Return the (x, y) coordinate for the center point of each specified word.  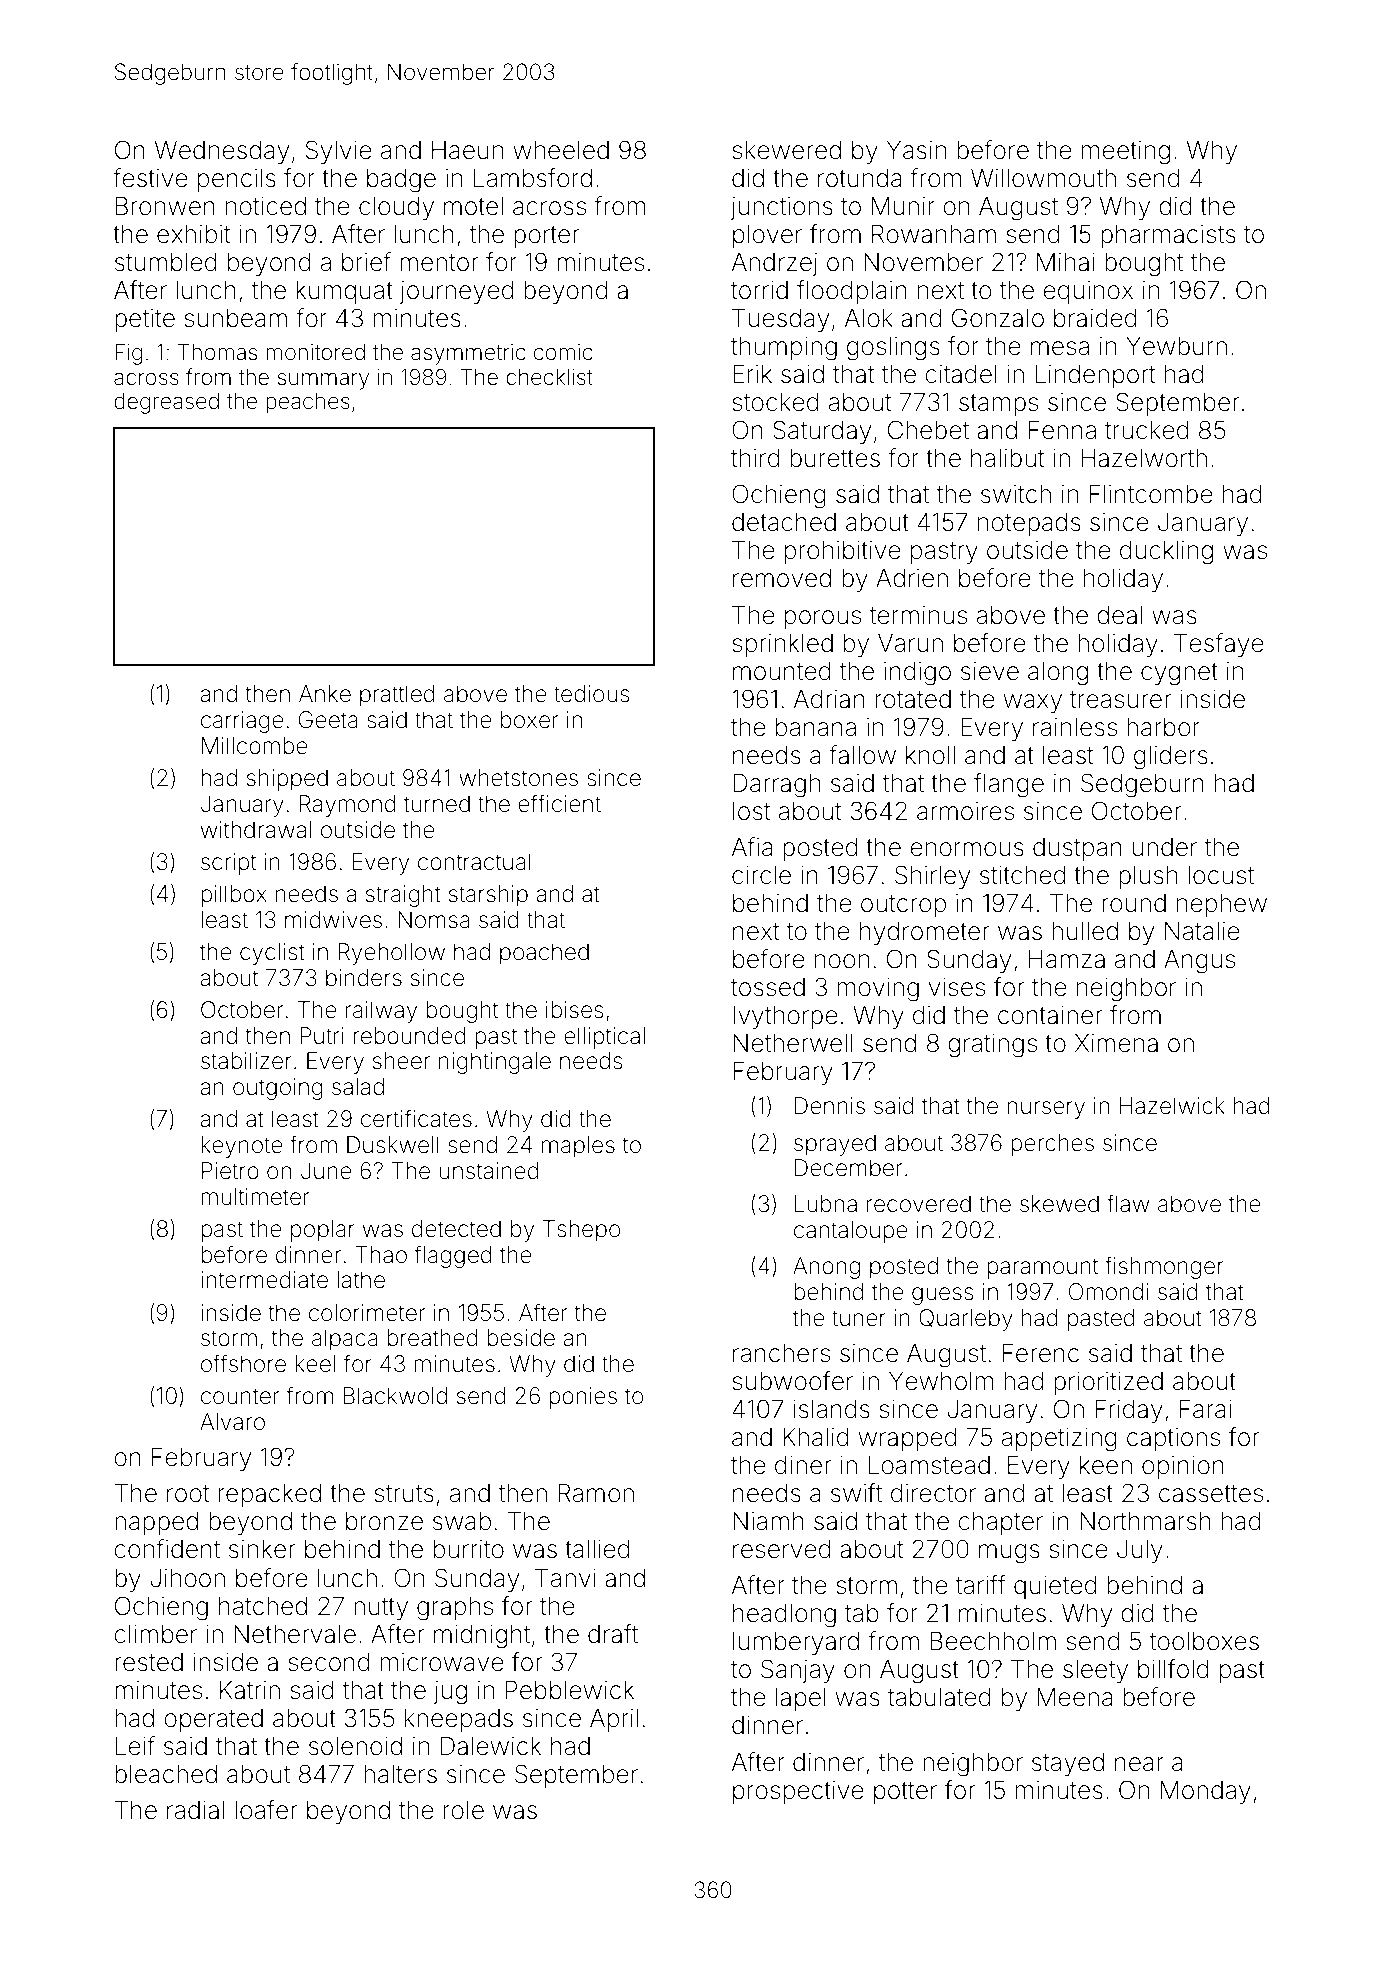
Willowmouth (1043, 178)
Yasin (916, 150)
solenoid (355, 1746)
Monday (1206, 1792)
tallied (597, 1549)
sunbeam (235, 318)
